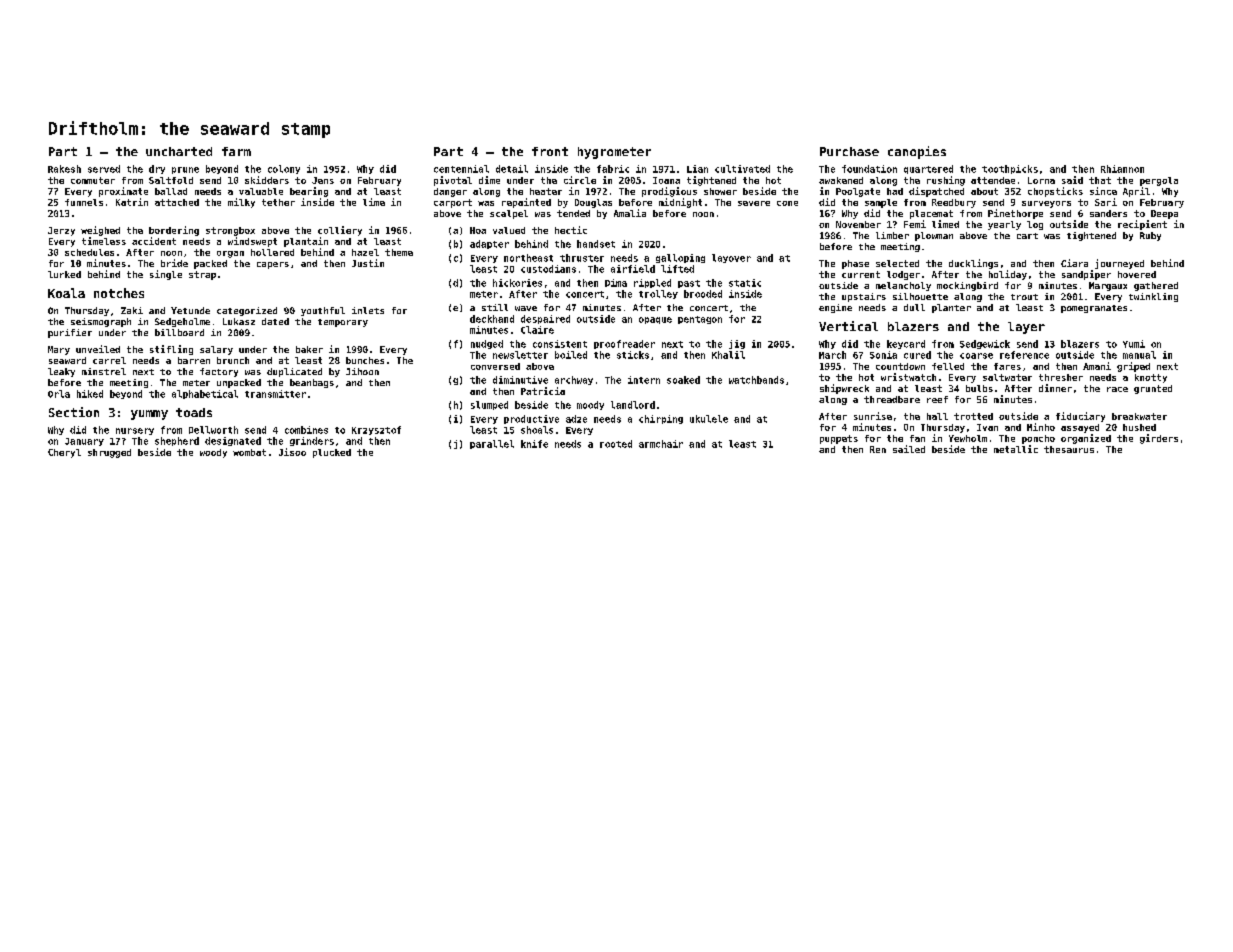 This screenshot has height=952, width=1233. I want to click on Claire, so click(537, 330).
